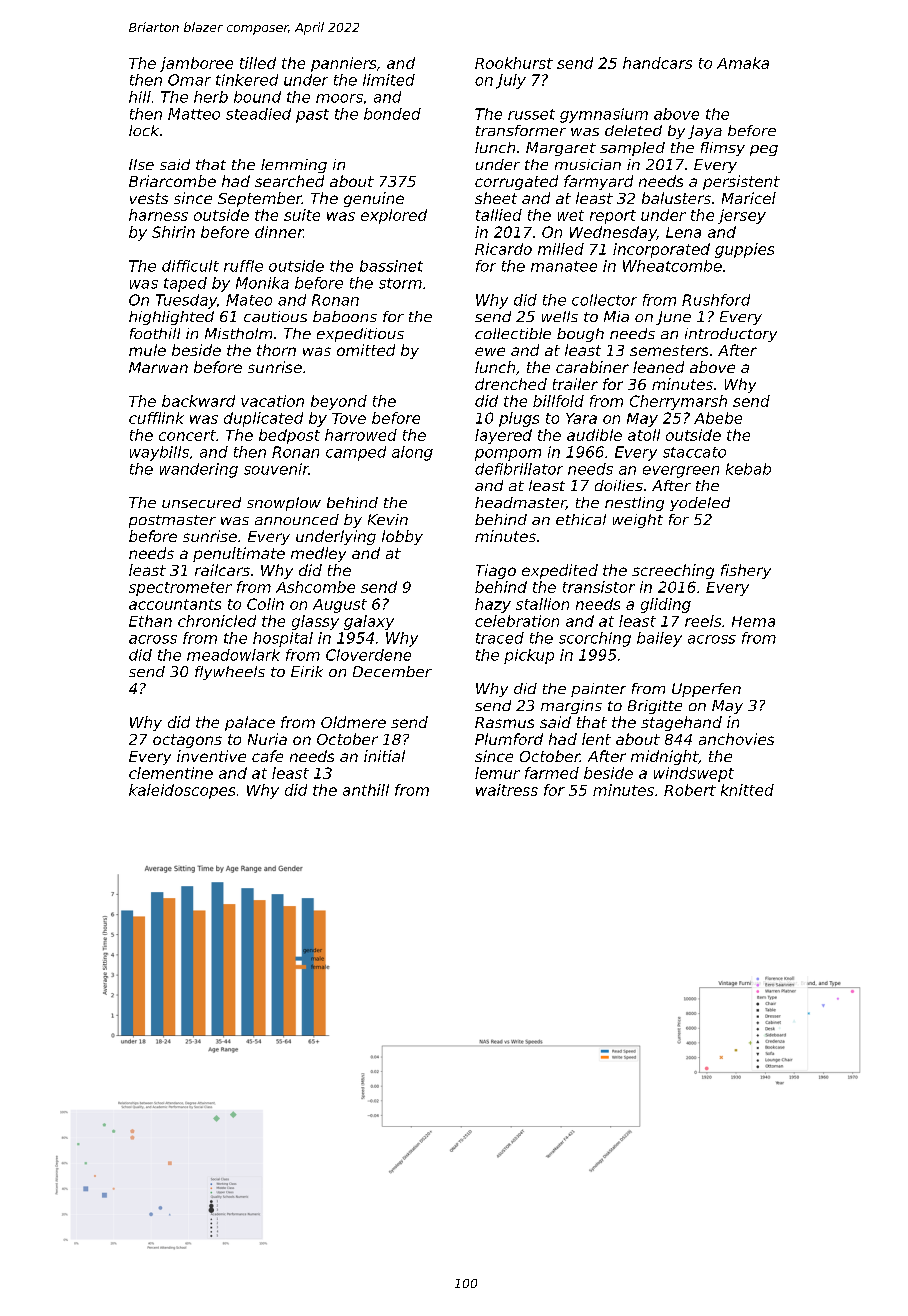 The height and width of the image is (1316, 908). Describe the element at coordinates (748, 469) in the image. I see `kebab` at that location.
